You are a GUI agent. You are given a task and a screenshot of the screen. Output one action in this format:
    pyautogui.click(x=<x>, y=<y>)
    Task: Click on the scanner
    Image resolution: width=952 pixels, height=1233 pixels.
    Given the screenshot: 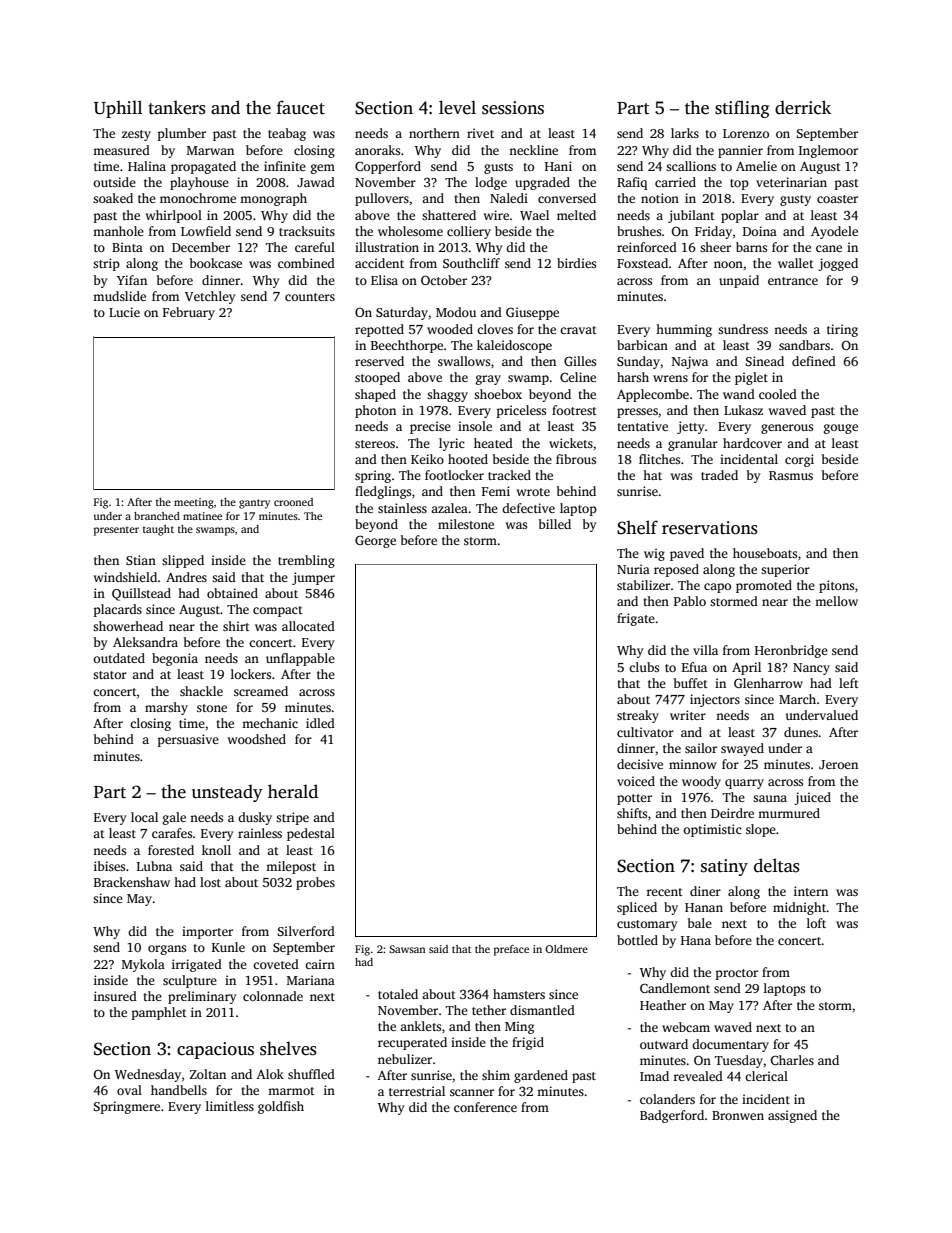 What is the action you would take?
    pyautogui.click(x=472, y=1092)
